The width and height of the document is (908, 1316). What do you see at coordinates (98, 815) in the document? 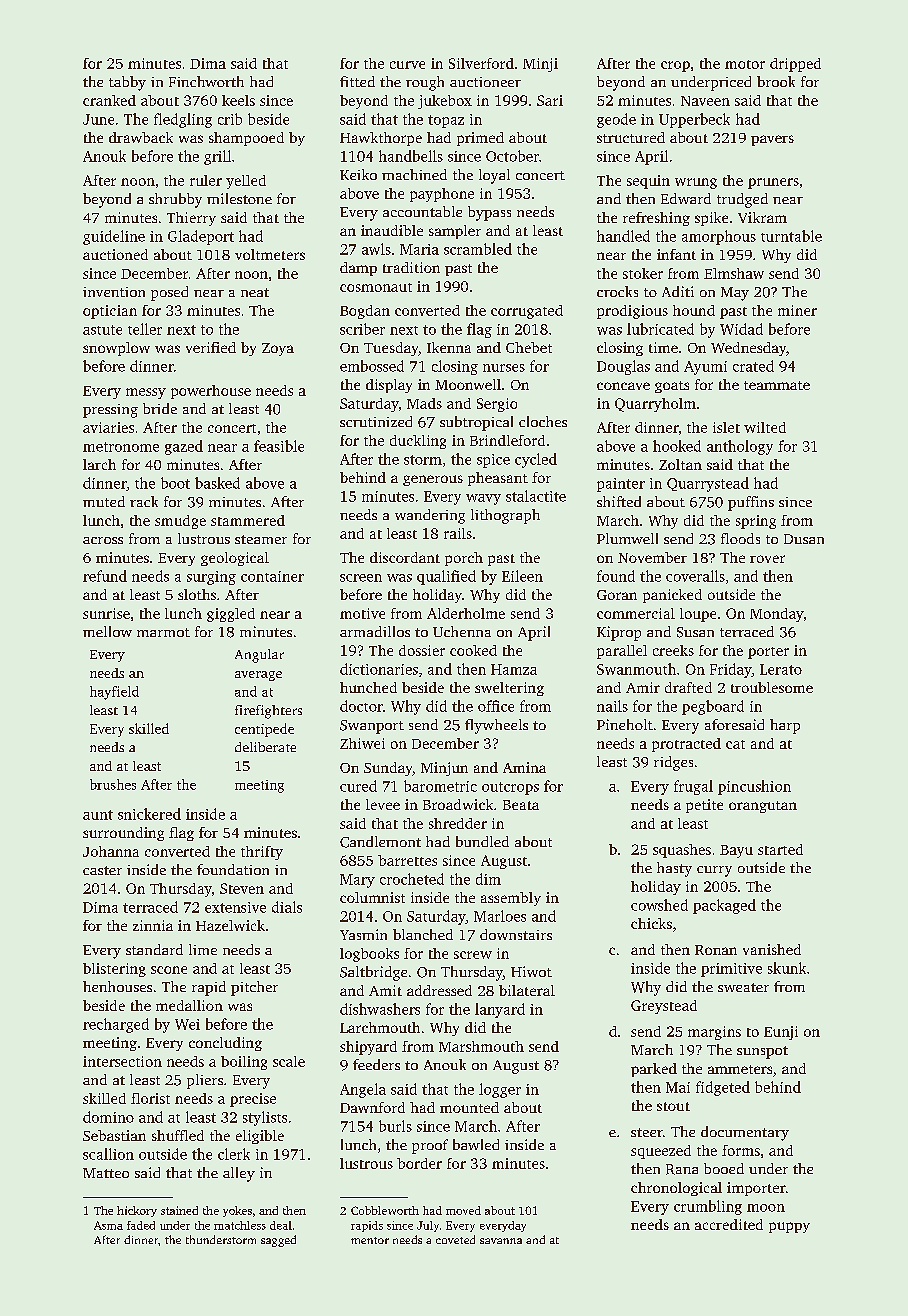
I see `aunt` at bounding box center [98, 815].
